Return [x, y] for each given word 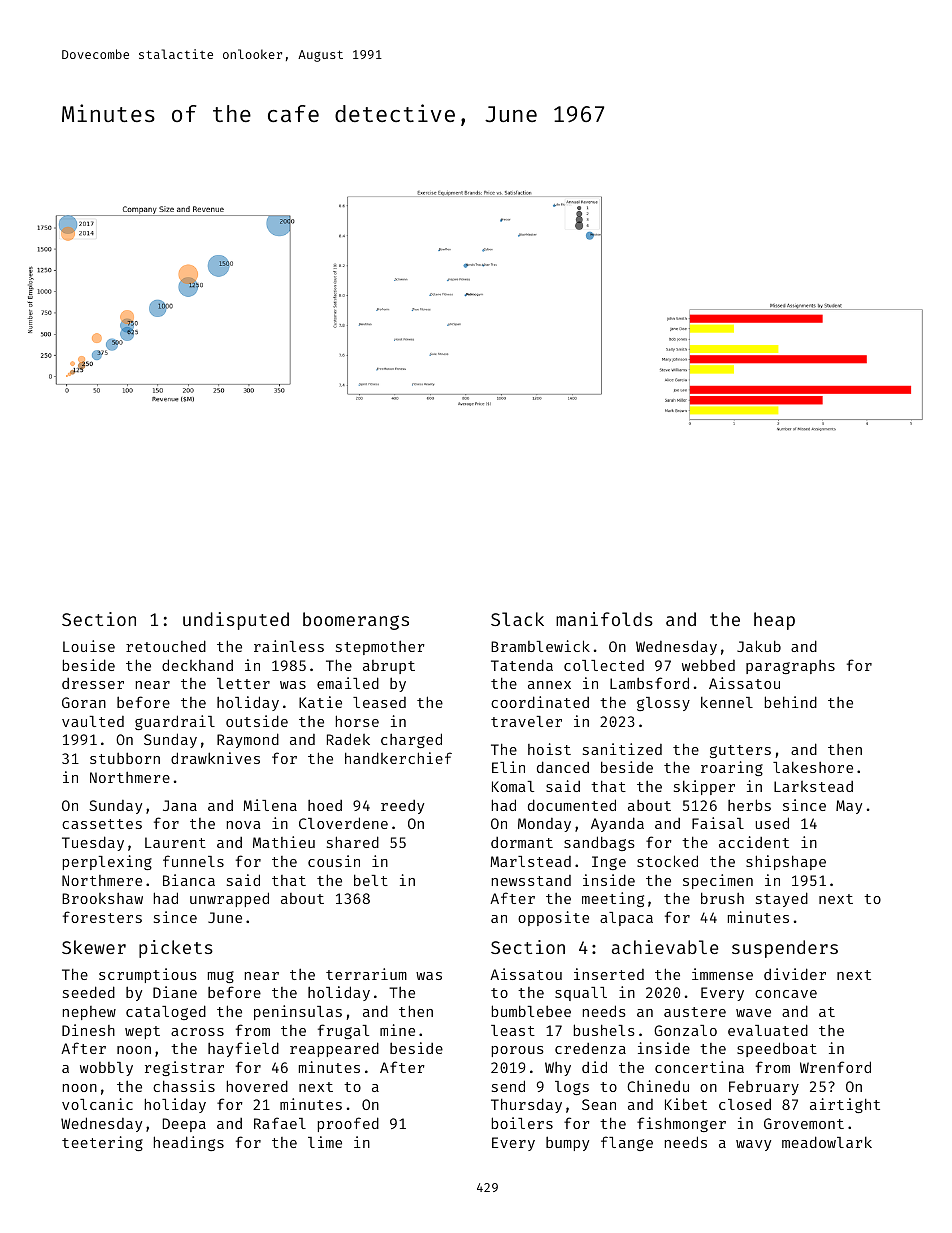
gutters [740, 751]
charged [411, 740]
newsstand [531, 880]
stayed [782, 899]
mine [397, 1030]
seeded [89, 992]
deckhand [197, 665]
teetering [102, 1143]
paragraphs [790, 667]
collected [604, 665]
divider [795, 974]
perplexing [107, 862]
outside [257, 721]
